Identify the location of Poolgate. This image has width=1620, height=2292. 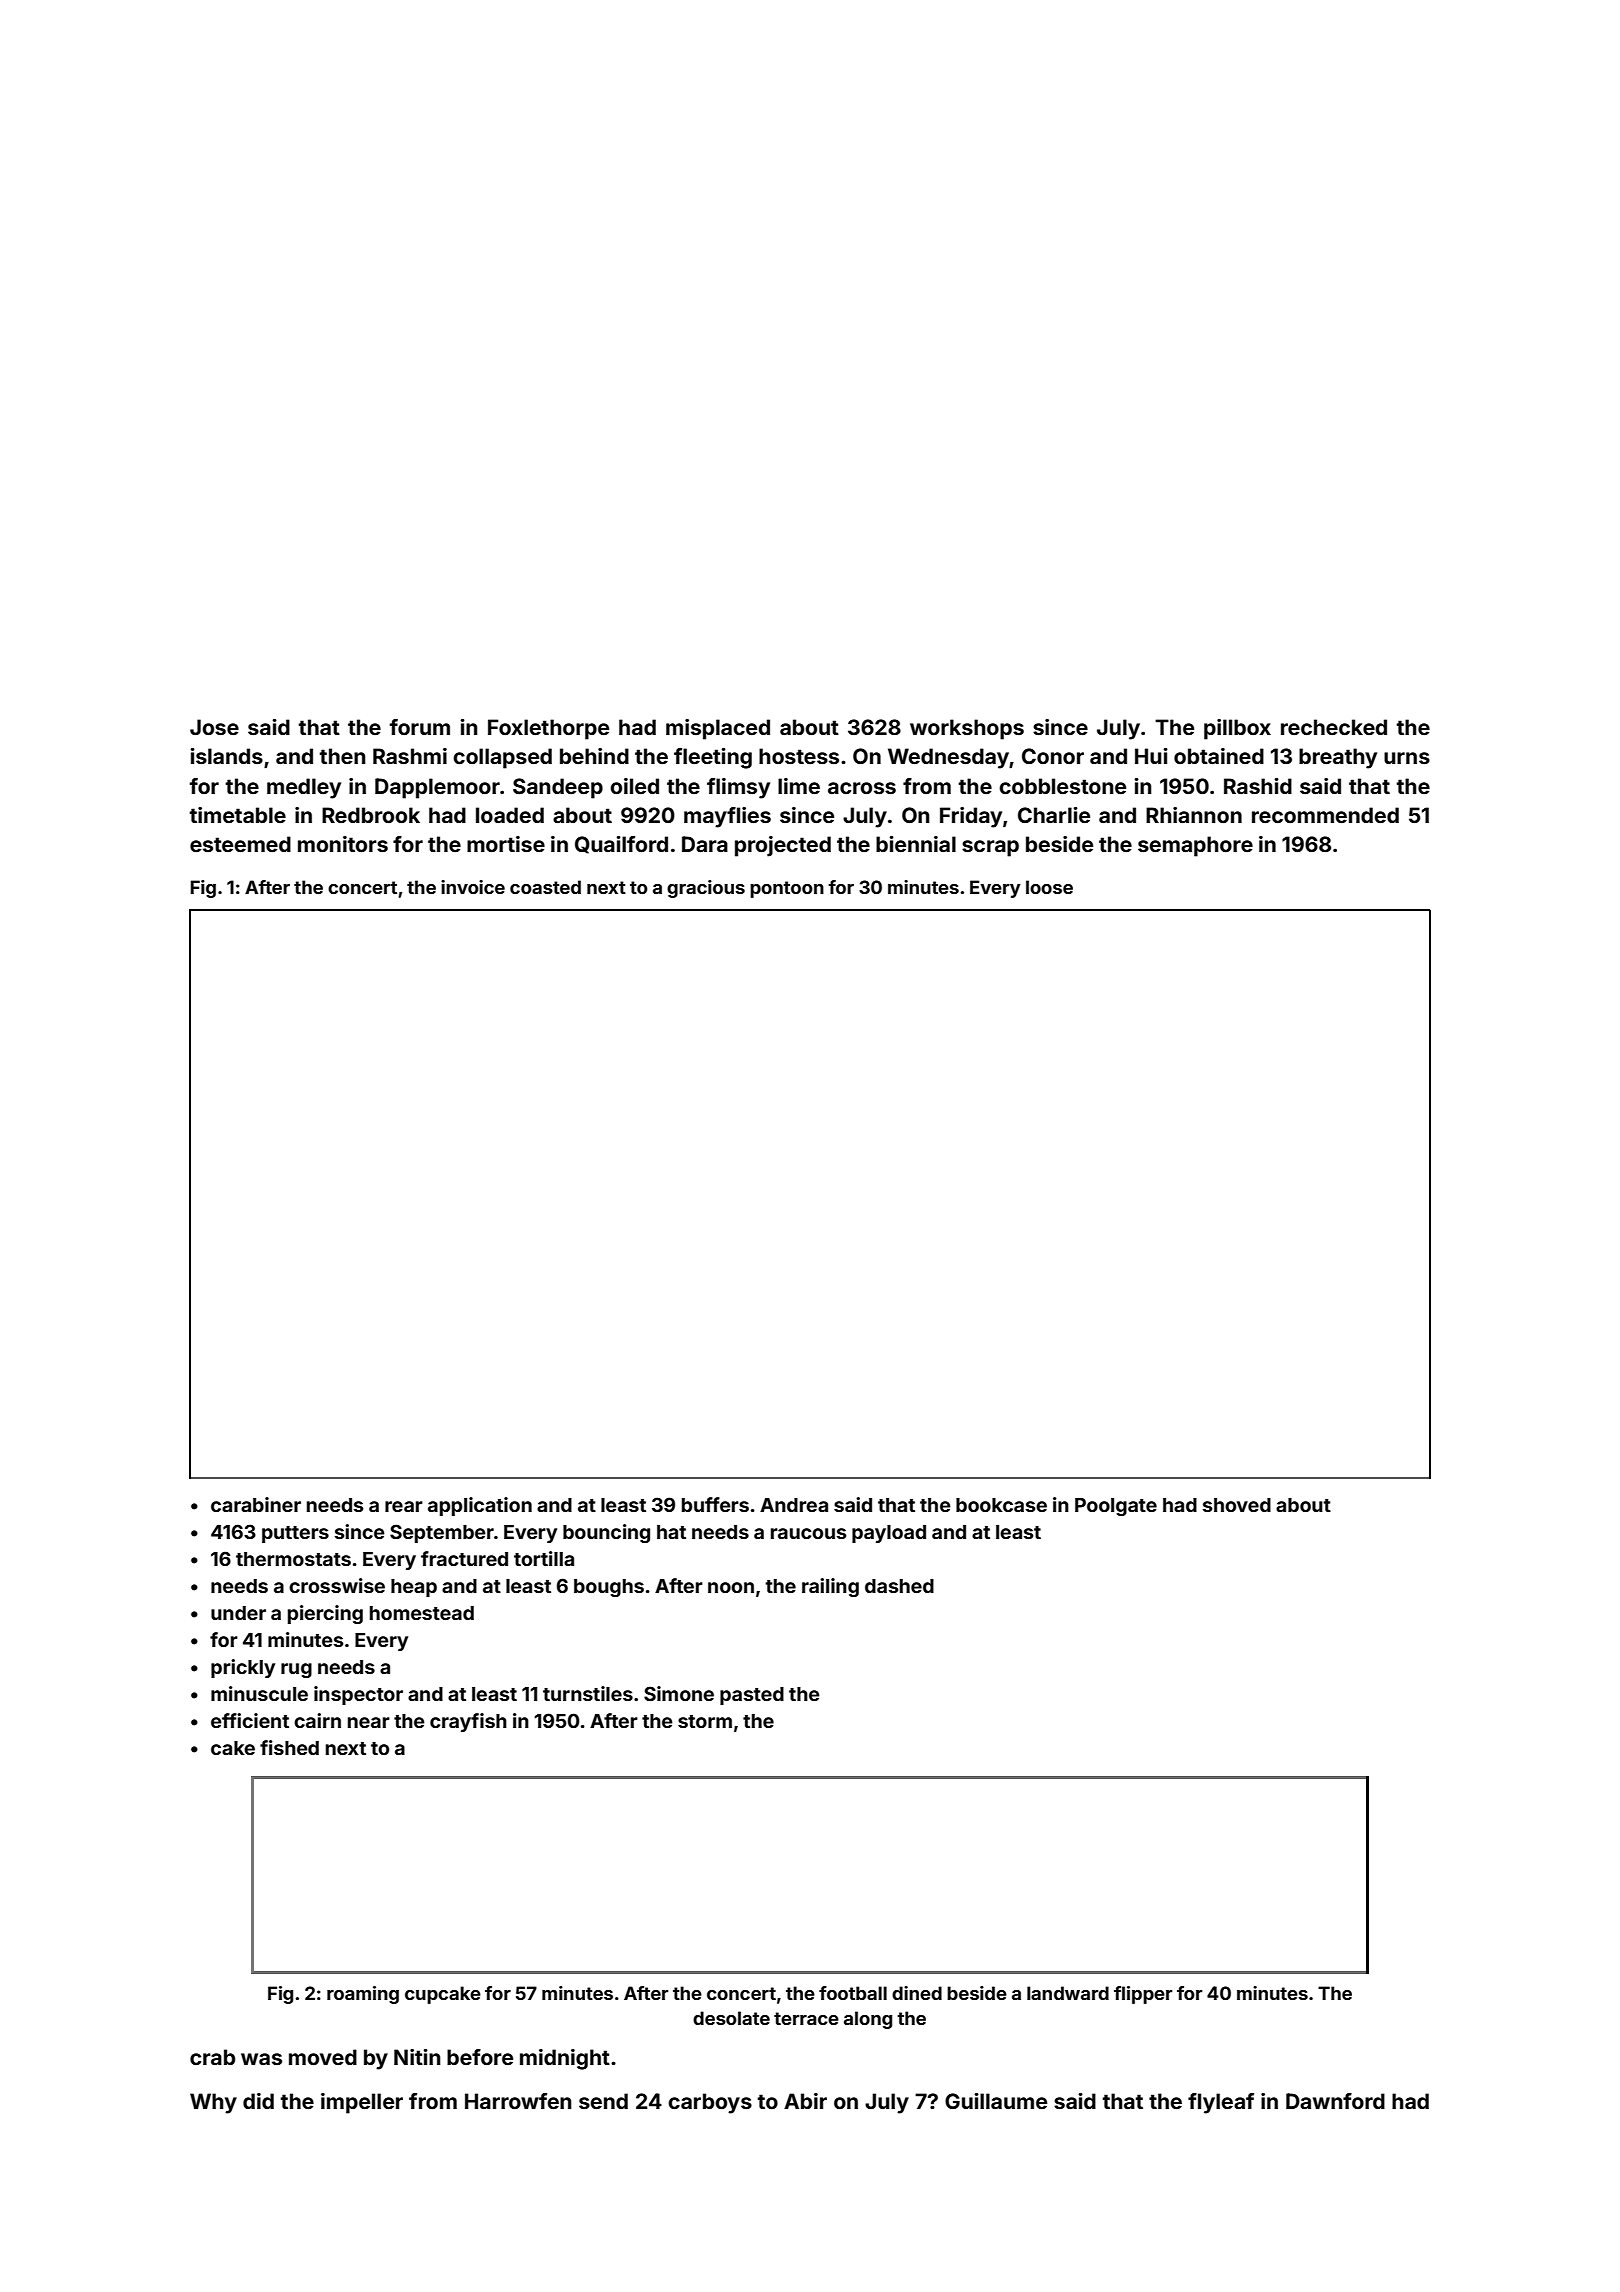
(1116, 1507).
